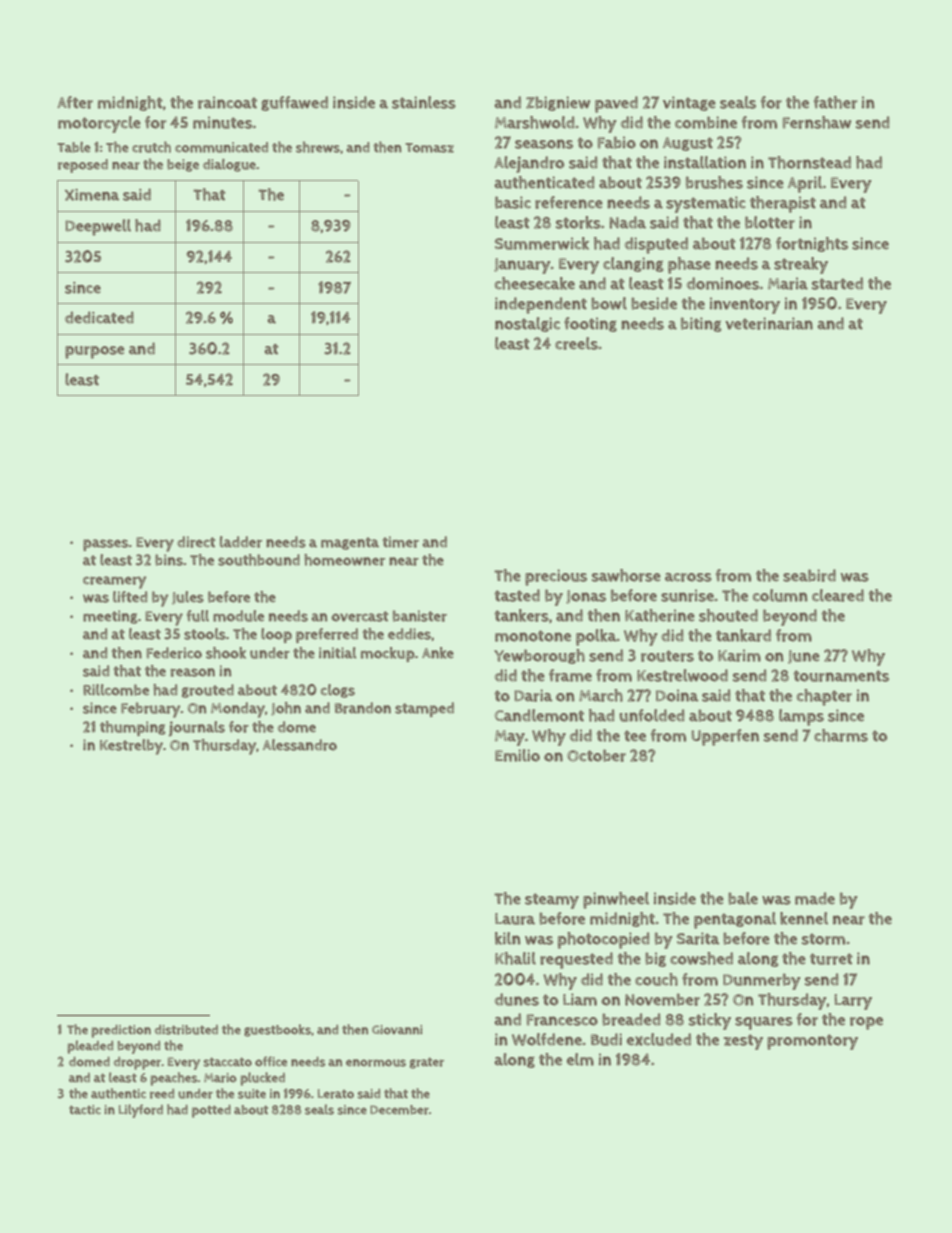 The width and height of the screenshot is (952, 1233). What do you see at coordinates (277, 1030) in the screenshot?
I see `guestbooks` at bounding box center [277, 1030].
